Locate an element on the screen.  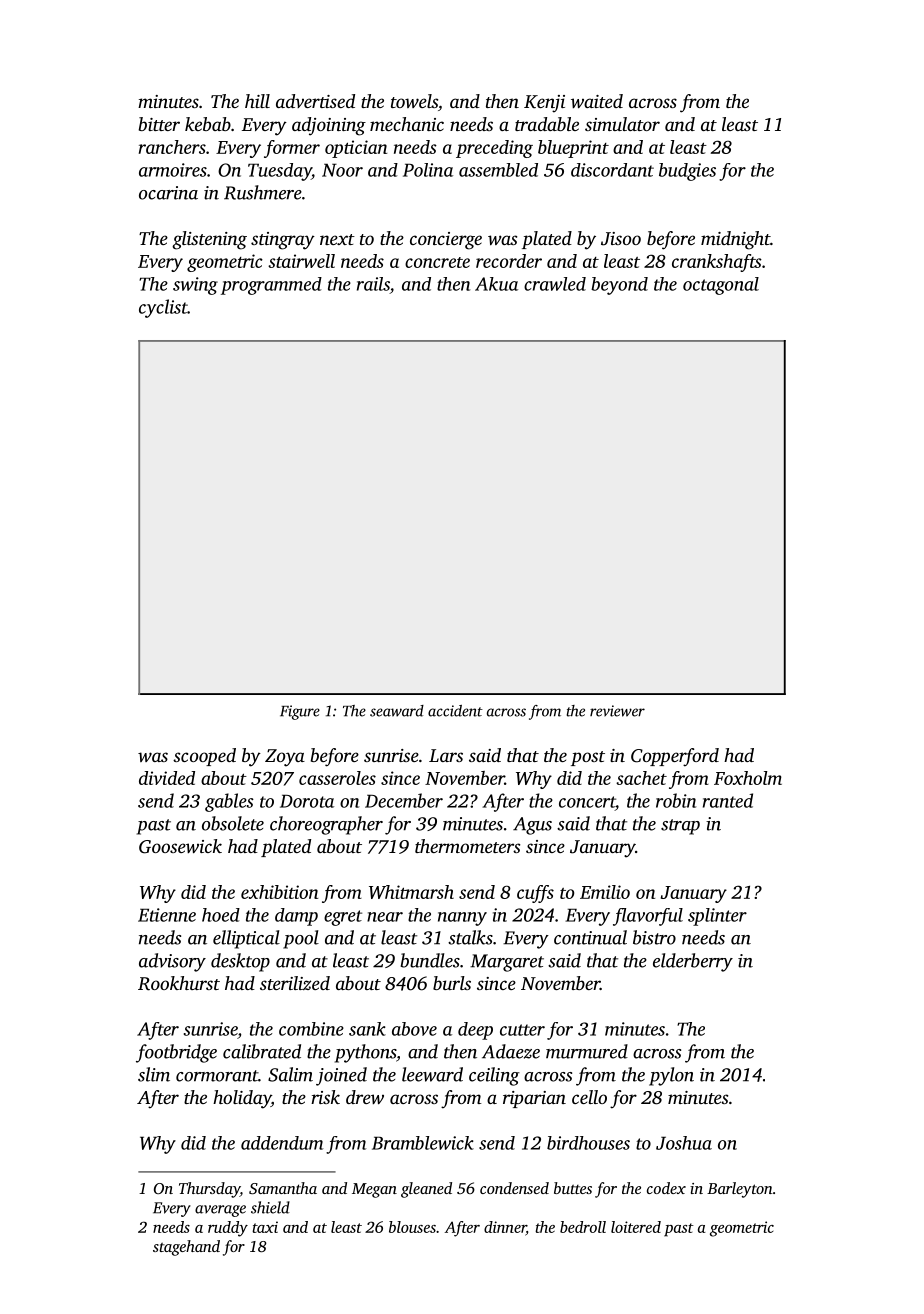
choreographer is located at coordinates (326, 825).
